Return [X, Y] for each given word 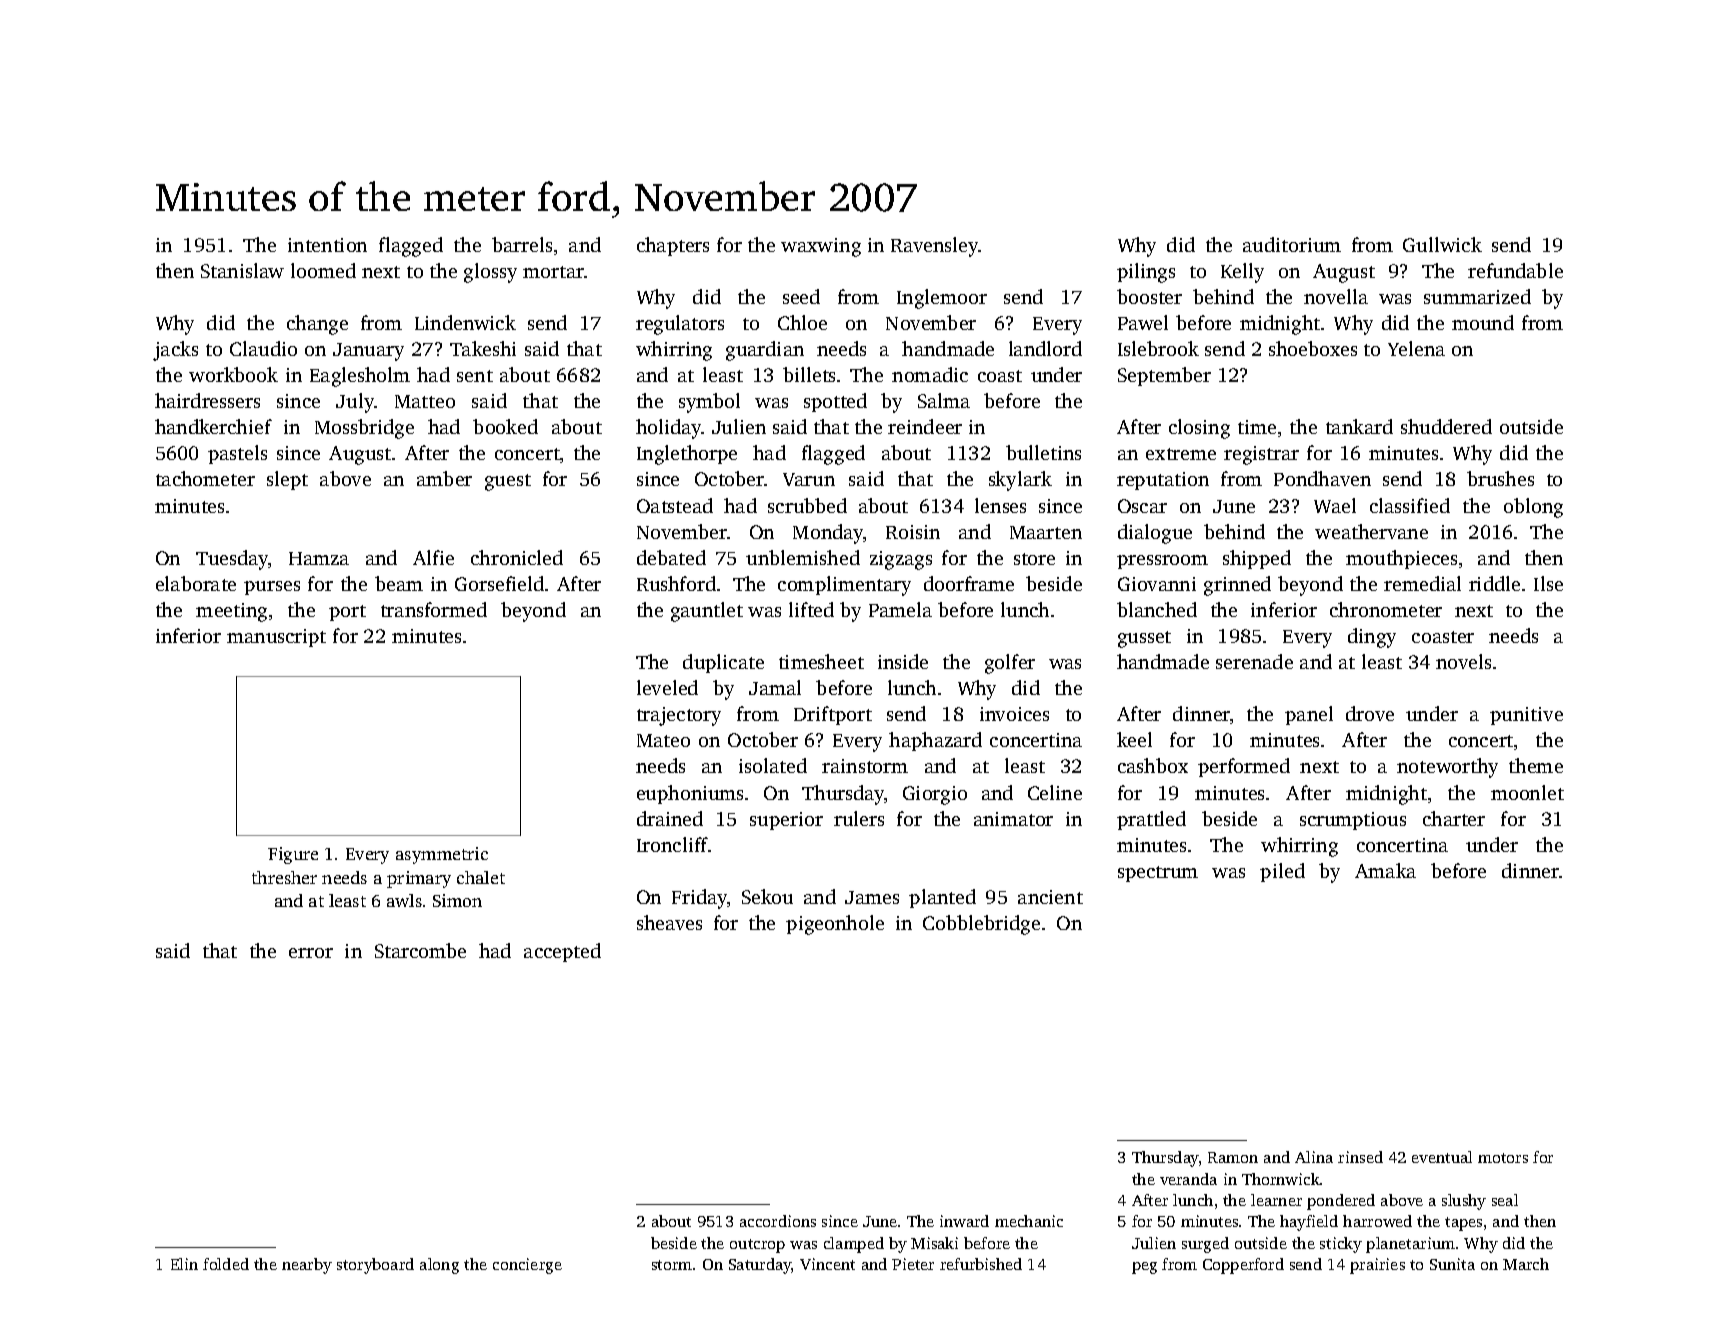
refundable [1515, 270]
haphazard [935, 741]
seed [801, 296]
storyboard [375, 1266]
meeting [231, 612]
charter [1454, 818]
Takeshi [483, 348]
